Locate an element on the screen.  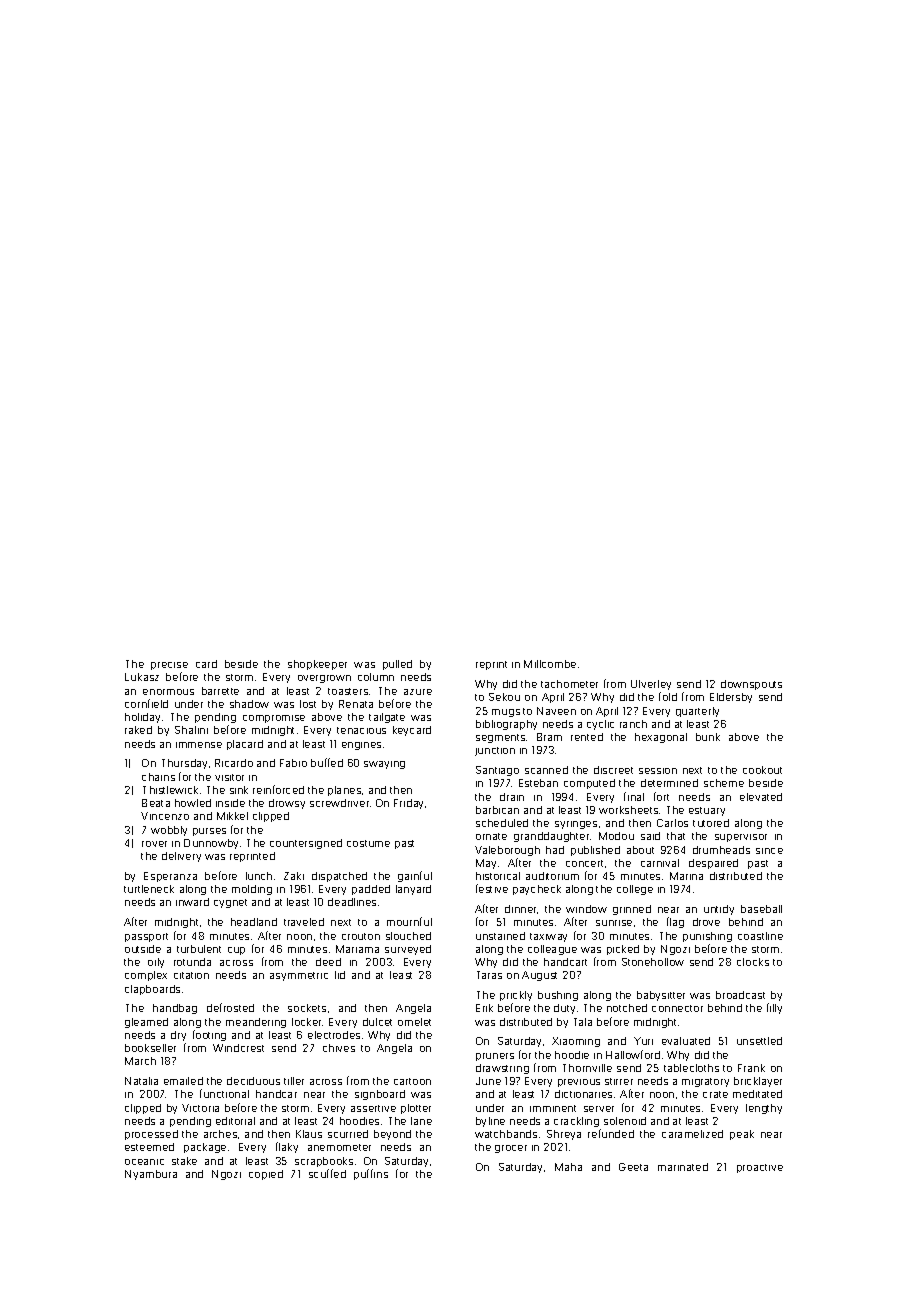
estuary is located at coordinates (707, 811).
